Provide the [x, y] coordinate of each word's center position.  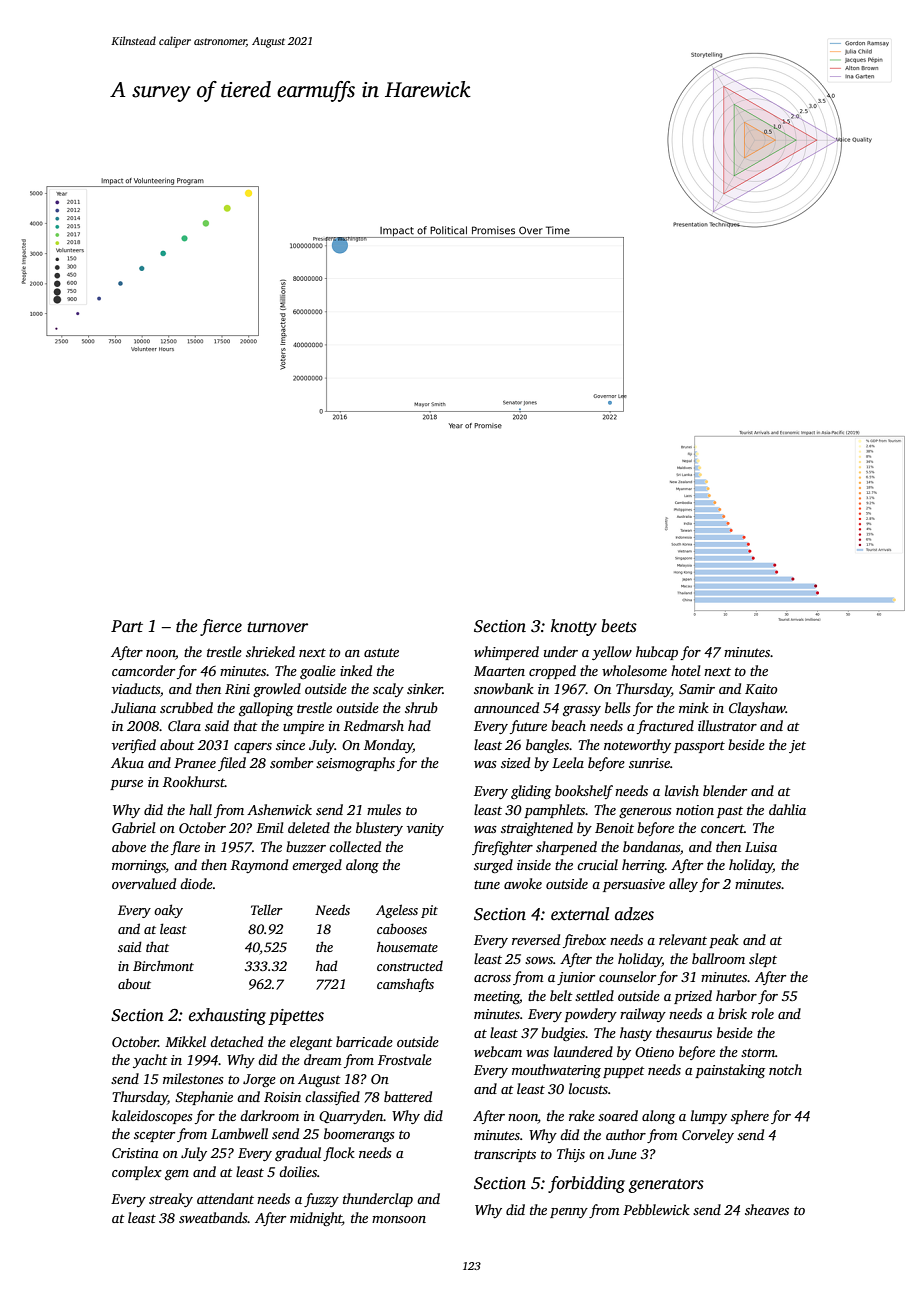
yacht [150, 1061]
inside [534, 864]
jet [797, 746]
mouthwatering [556, 1071]
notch [785, 1069]
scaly [388, 690]
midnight [316, 1219]
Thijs [571, 1155]
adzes [634, 914]
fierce [221, 627]
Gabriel [134, 827]
